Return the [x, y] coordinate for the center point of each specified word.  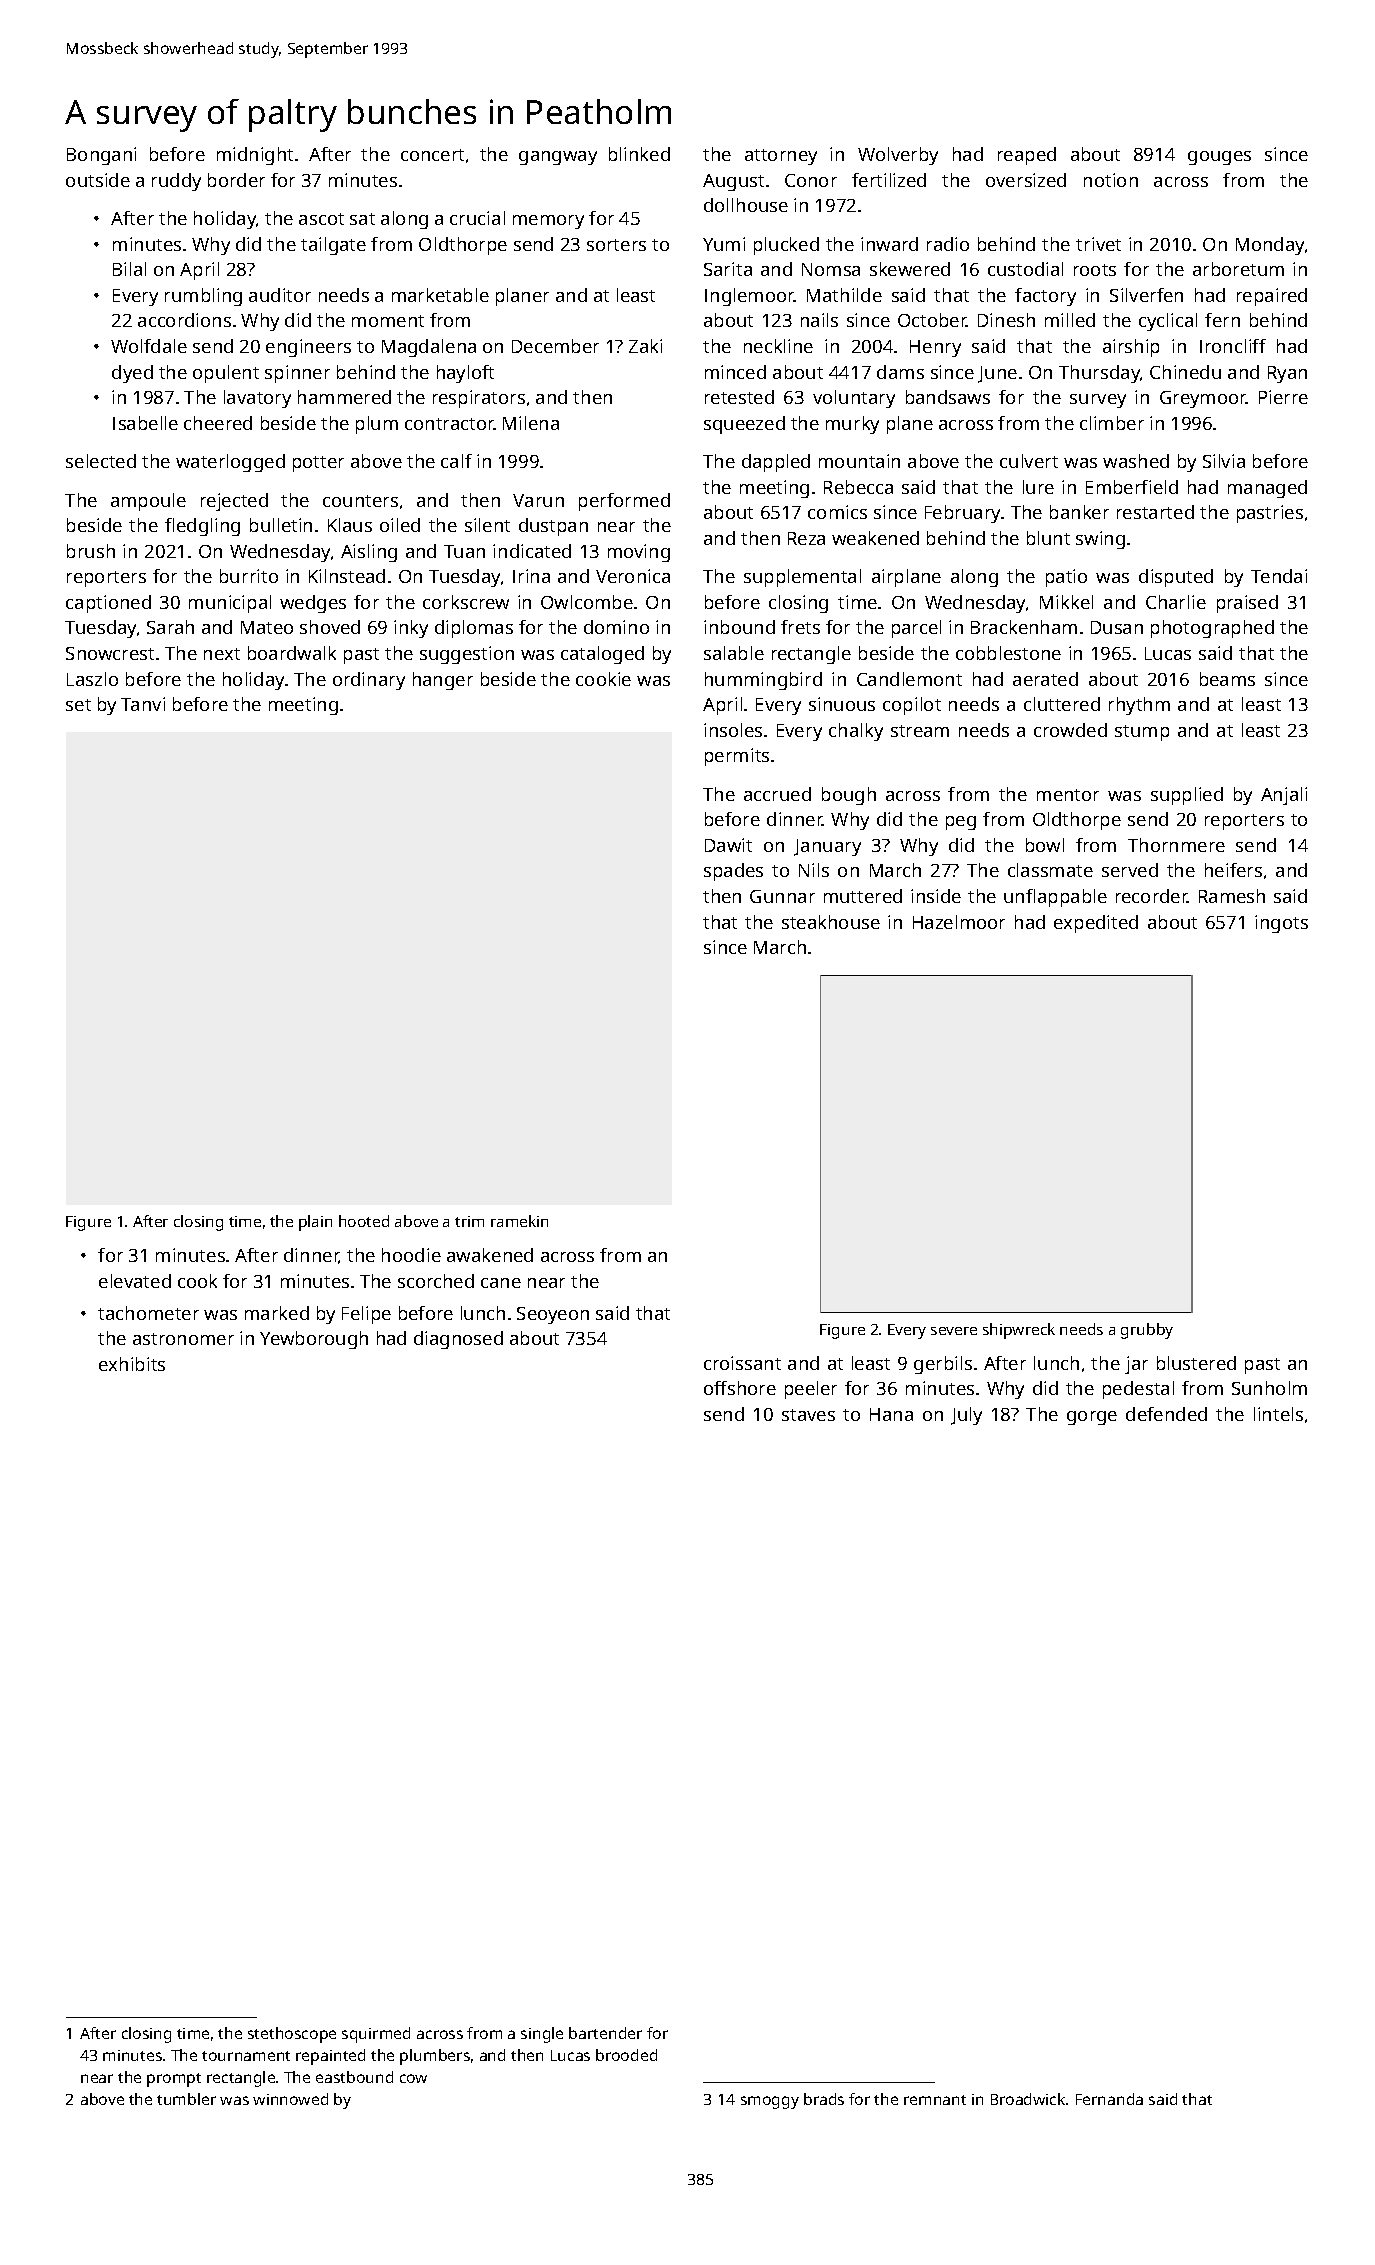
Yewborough [314, 1340]
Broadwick [1028, 2099]
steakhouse [831, 922]
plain [315, 1223]
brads [824, 2099]
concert [432, 155]
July [966, 1416]
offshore [740, 1388]
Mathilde [844, 295]
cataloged [602, 655]
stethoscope [292, 2035]
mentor [1068, 795]
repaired [1272, 297]
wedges [313, 604]
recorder [1152, 896]
